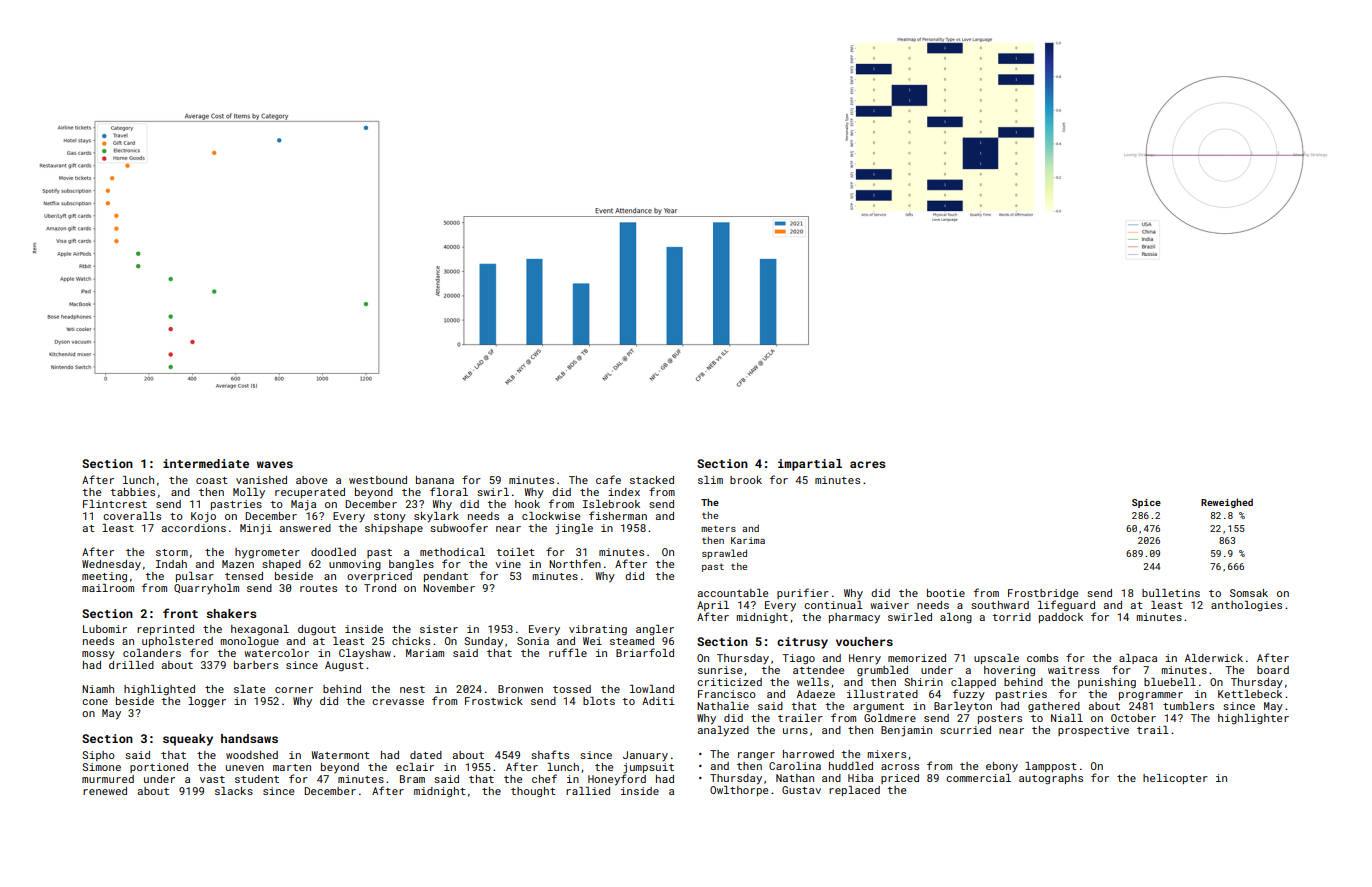 The image size is (1372, 887). I want to click on Minji, so click(256, 529).
